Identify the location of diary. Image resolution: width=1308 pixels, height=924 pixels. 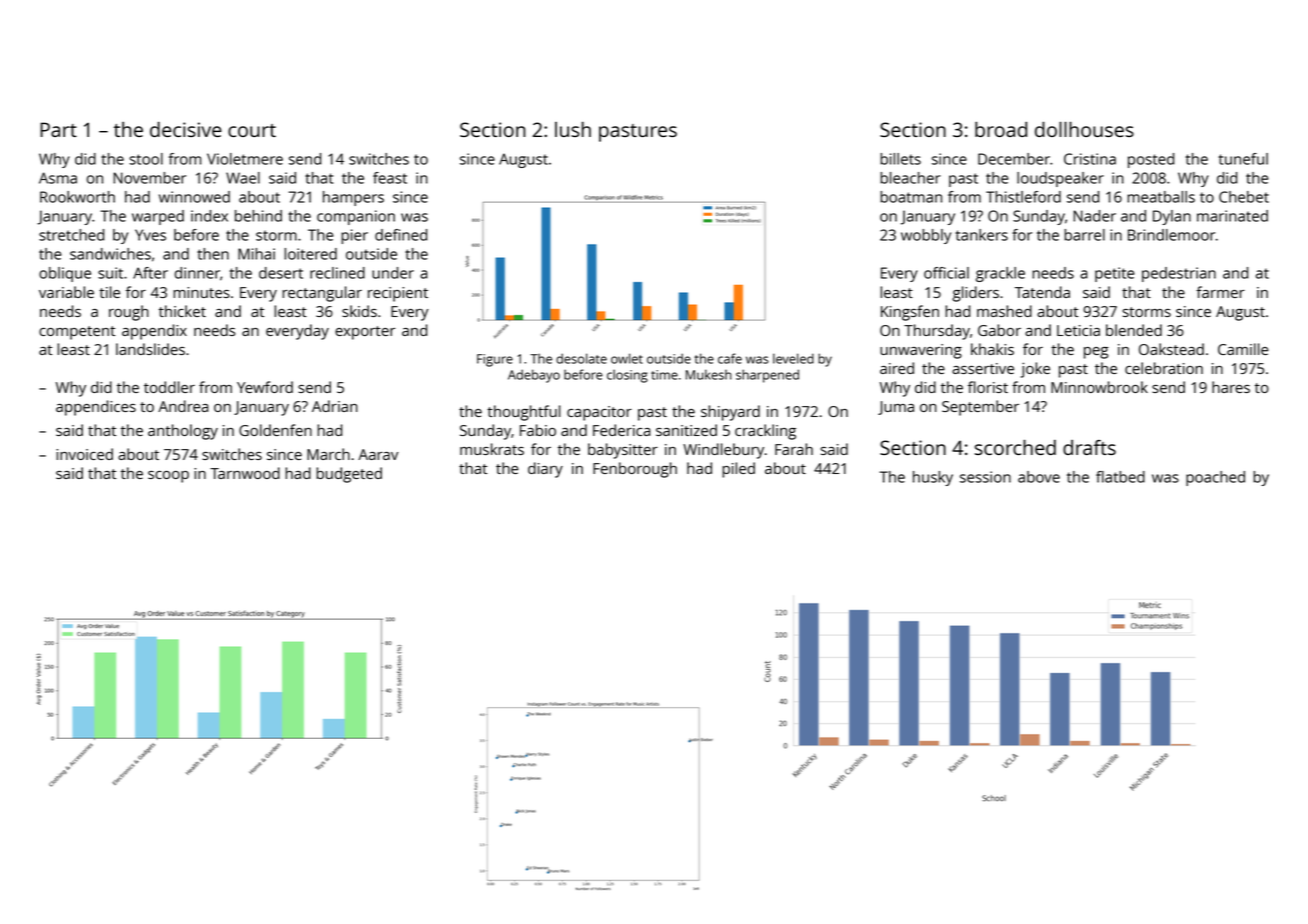
(545, 470).
